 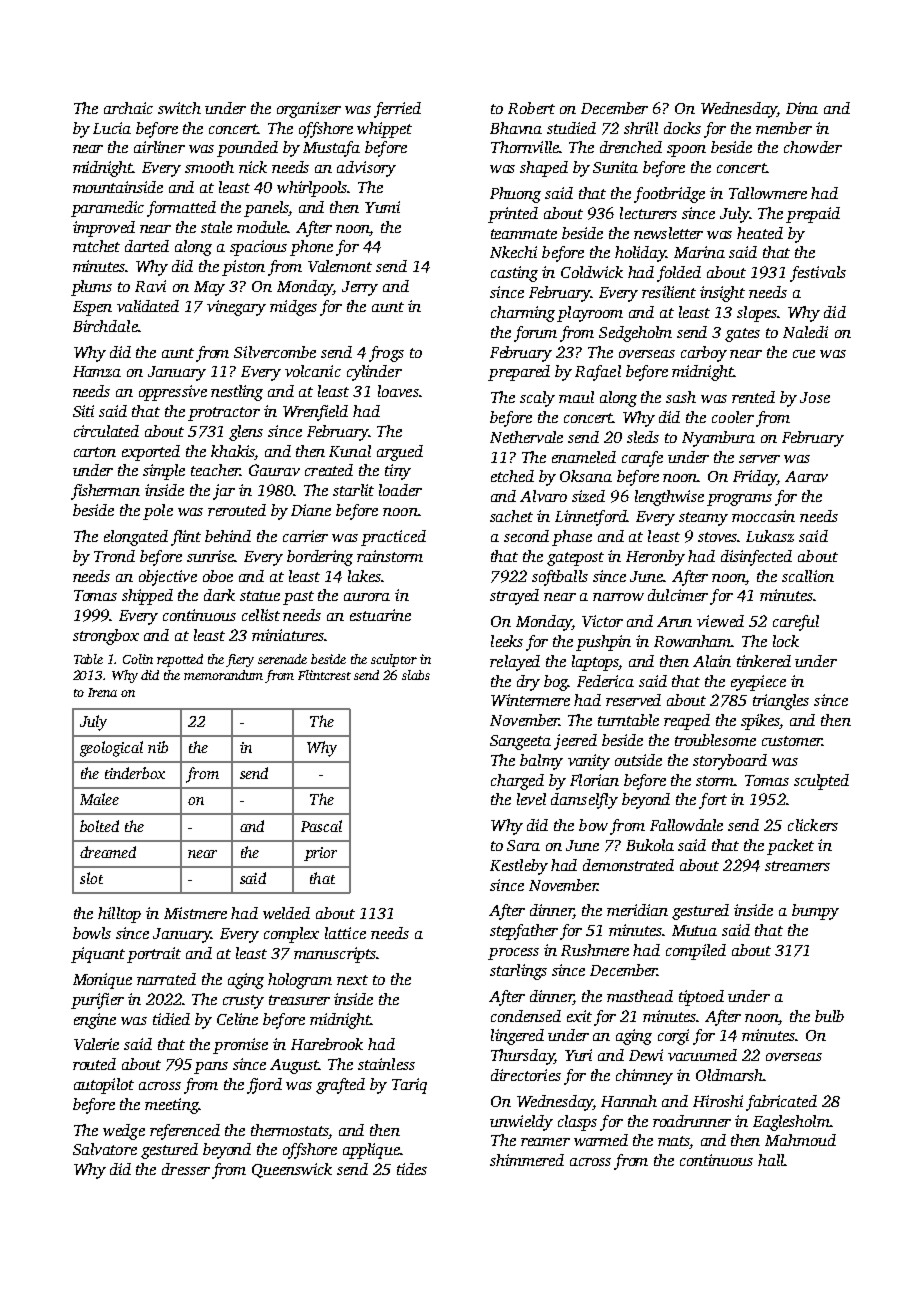 What do you see at coordinates (813, 825) in the screenshot?
I see `clickers` at bounding box center [813, 825].
